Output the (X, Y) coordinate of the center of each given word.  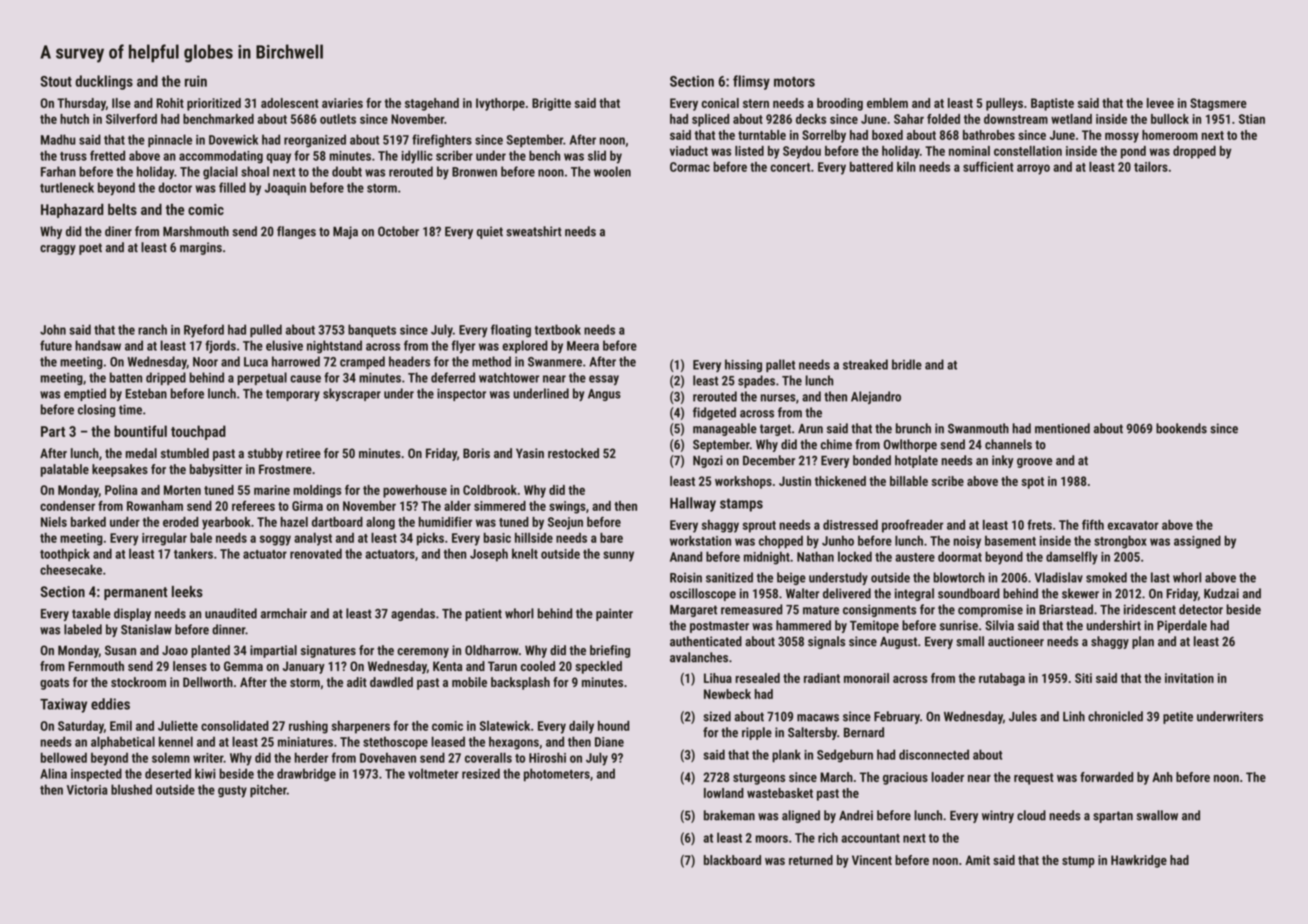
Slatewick (505, 725)
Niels (54, 522)
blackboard (732, 860)
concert (790, 167)
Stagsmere (1218, 104)
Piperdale (1182, 626)
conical (720, 103)
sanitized (729, 577)
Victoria (87, 790)
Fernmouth (96, 666)
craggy (58, 250)
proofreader (913, 526)
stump (1078, 862)
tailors (1151, 166)
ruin (196, 81)
